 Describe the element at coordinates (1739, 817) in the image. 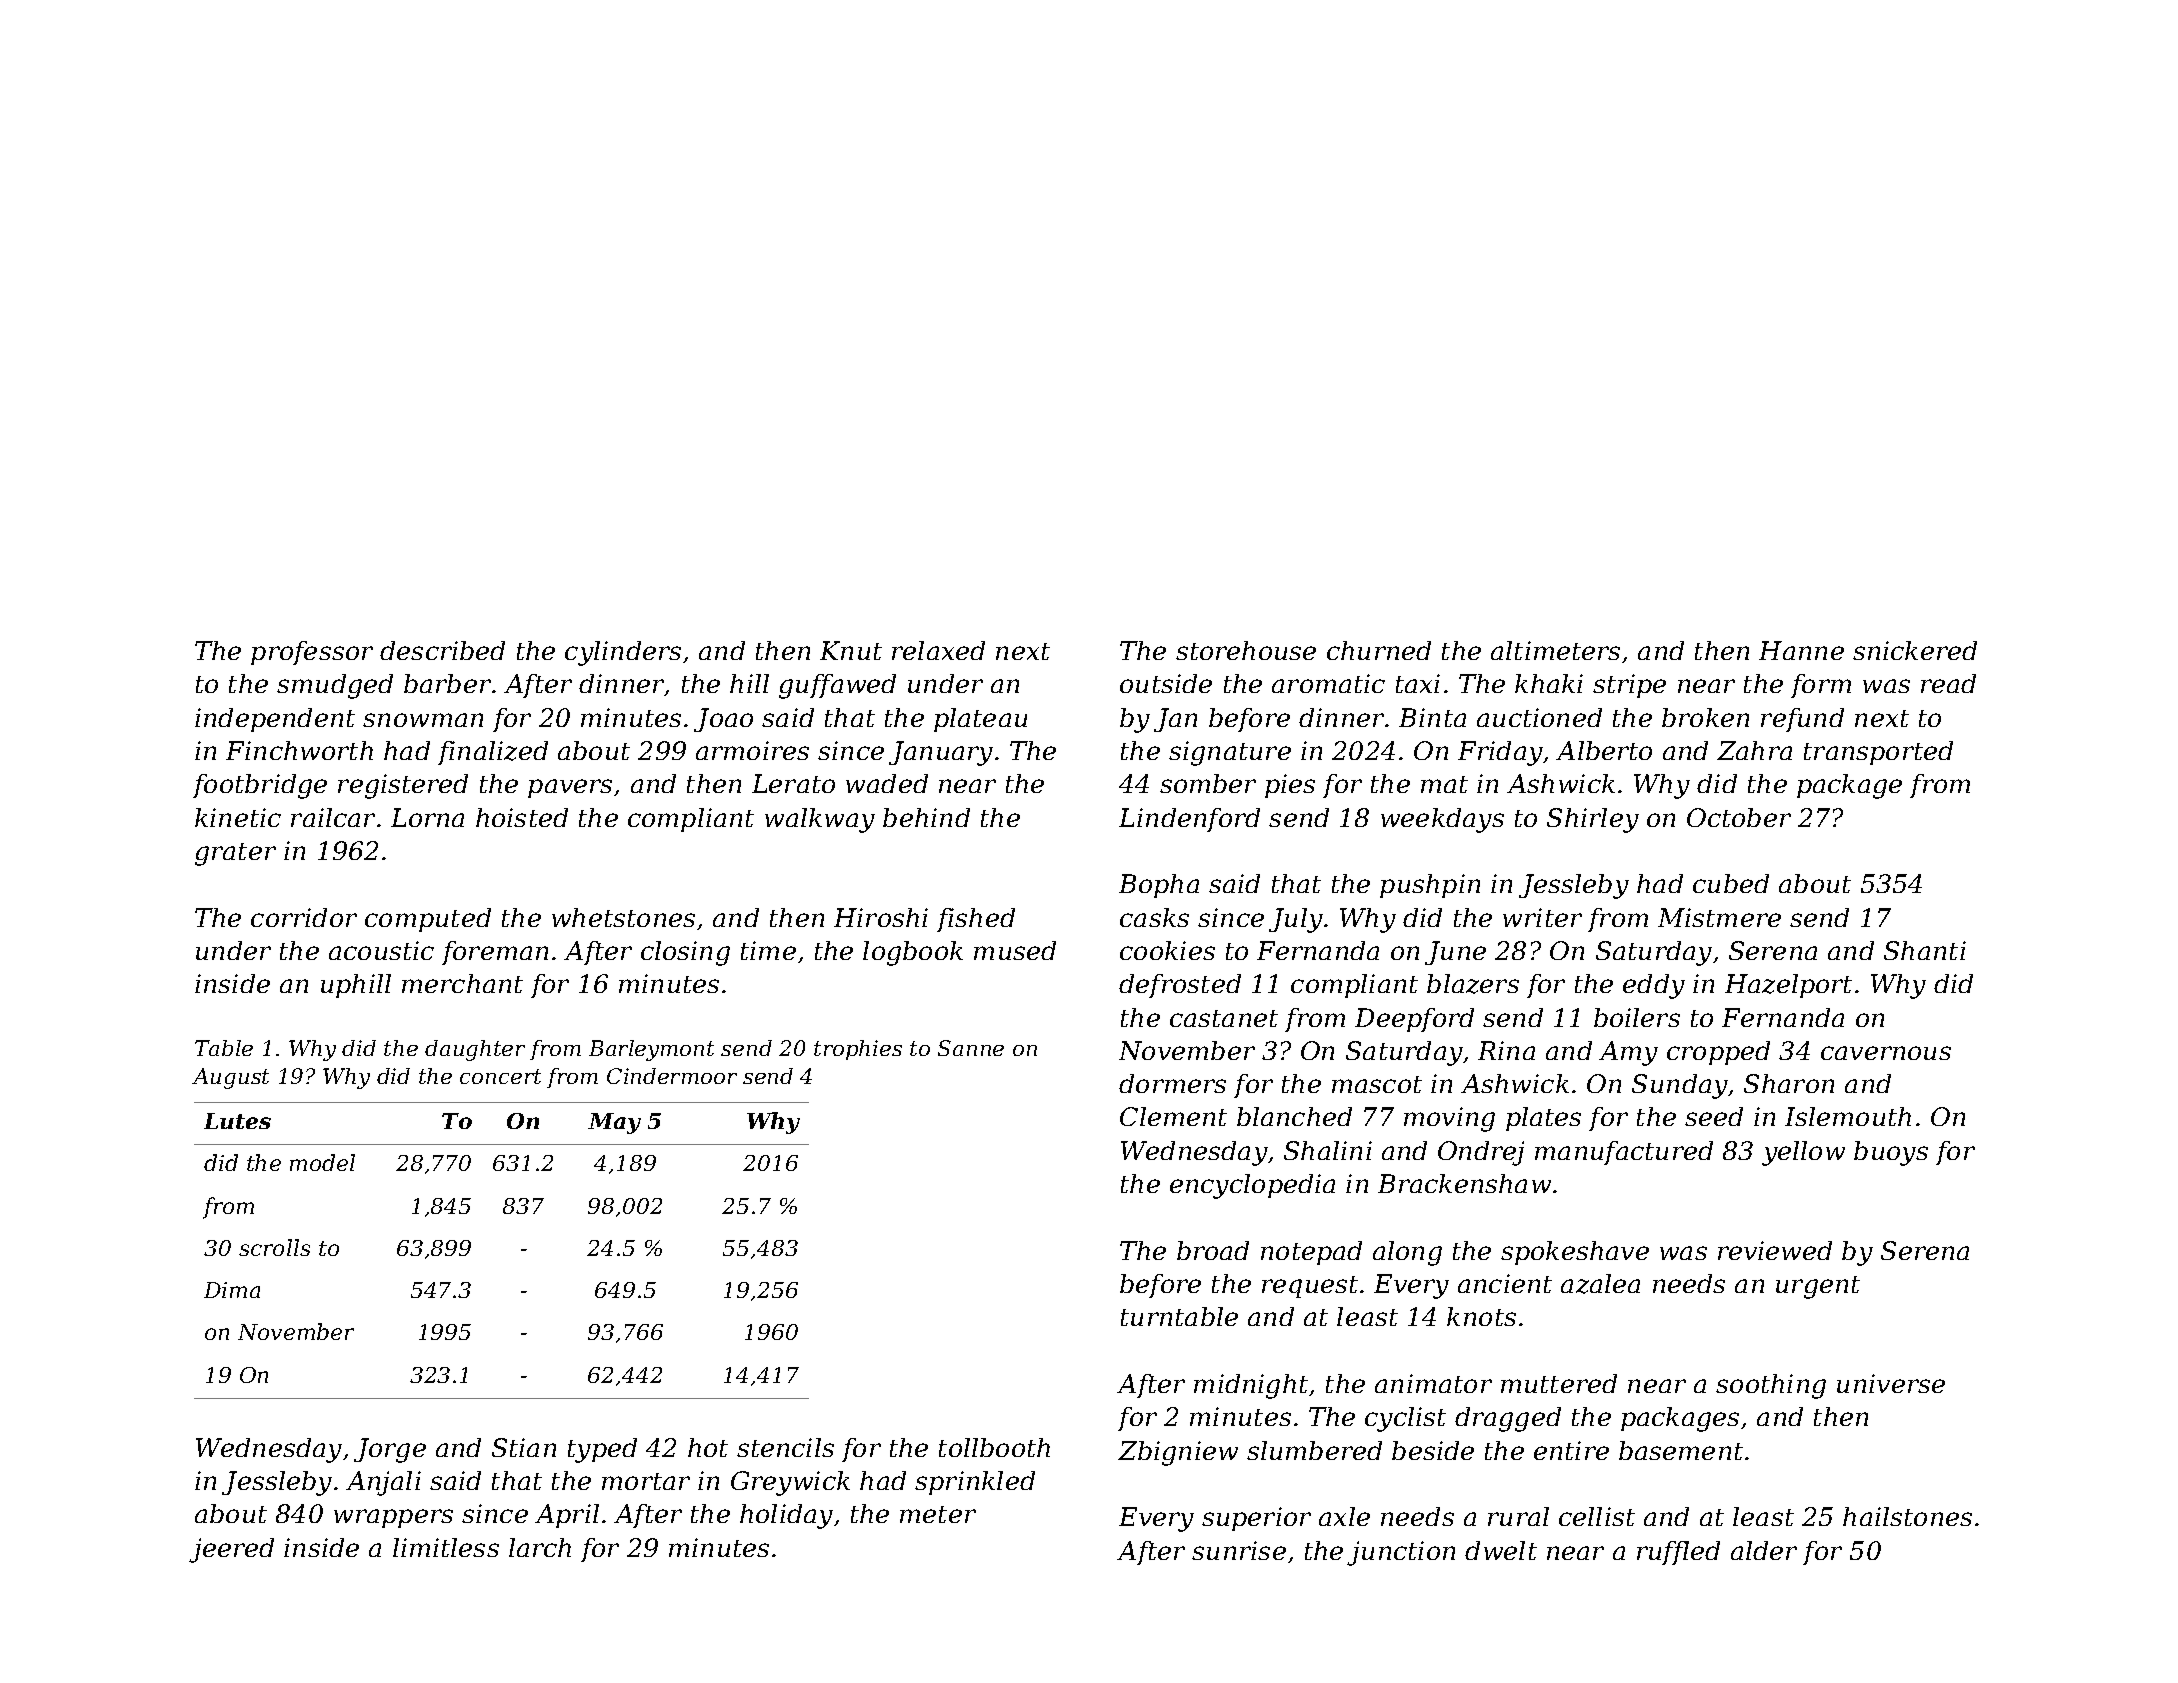

I see `October` at that location.
